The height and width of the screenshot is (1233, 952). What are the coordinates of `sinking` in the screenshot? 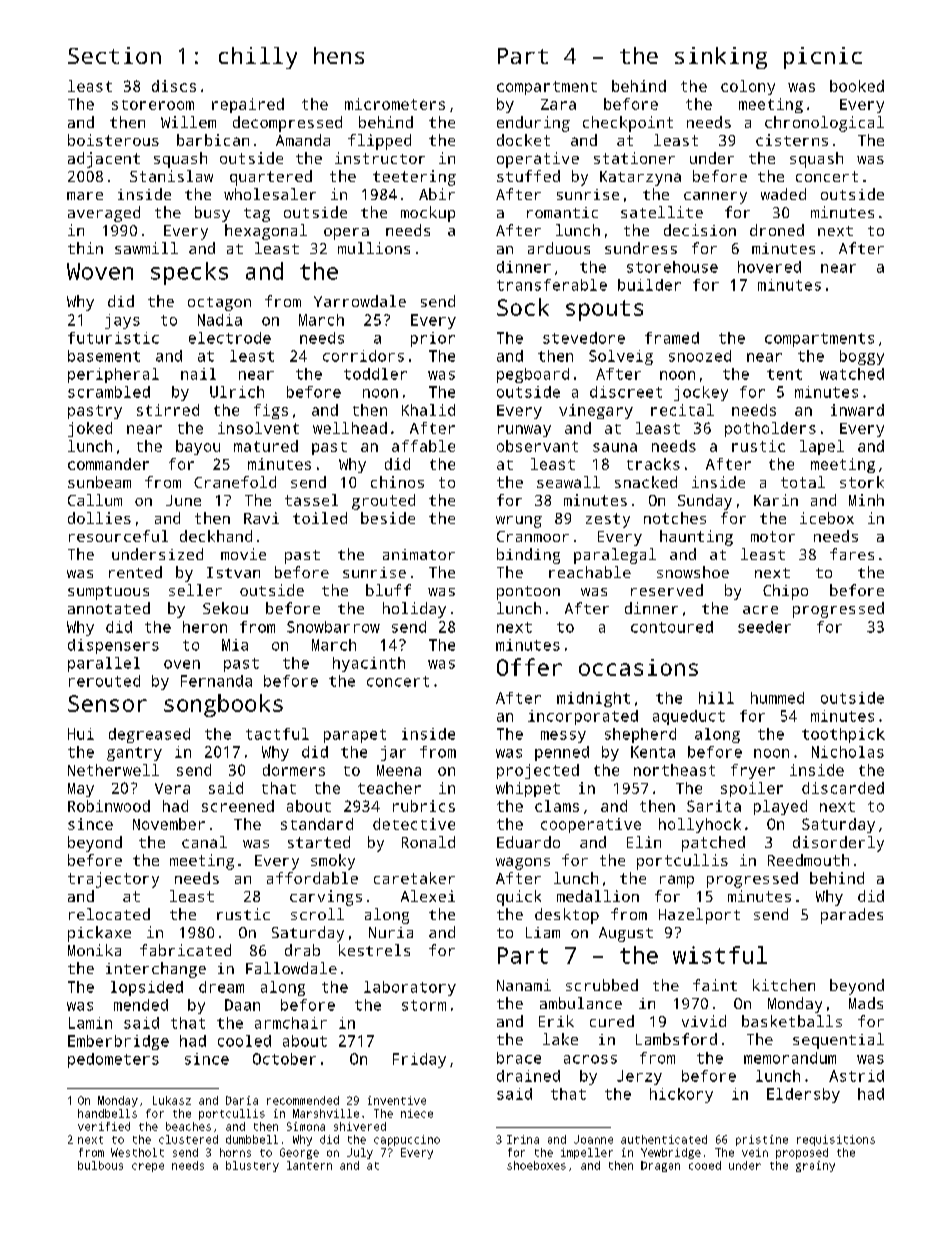 It's located at (721, 58).
